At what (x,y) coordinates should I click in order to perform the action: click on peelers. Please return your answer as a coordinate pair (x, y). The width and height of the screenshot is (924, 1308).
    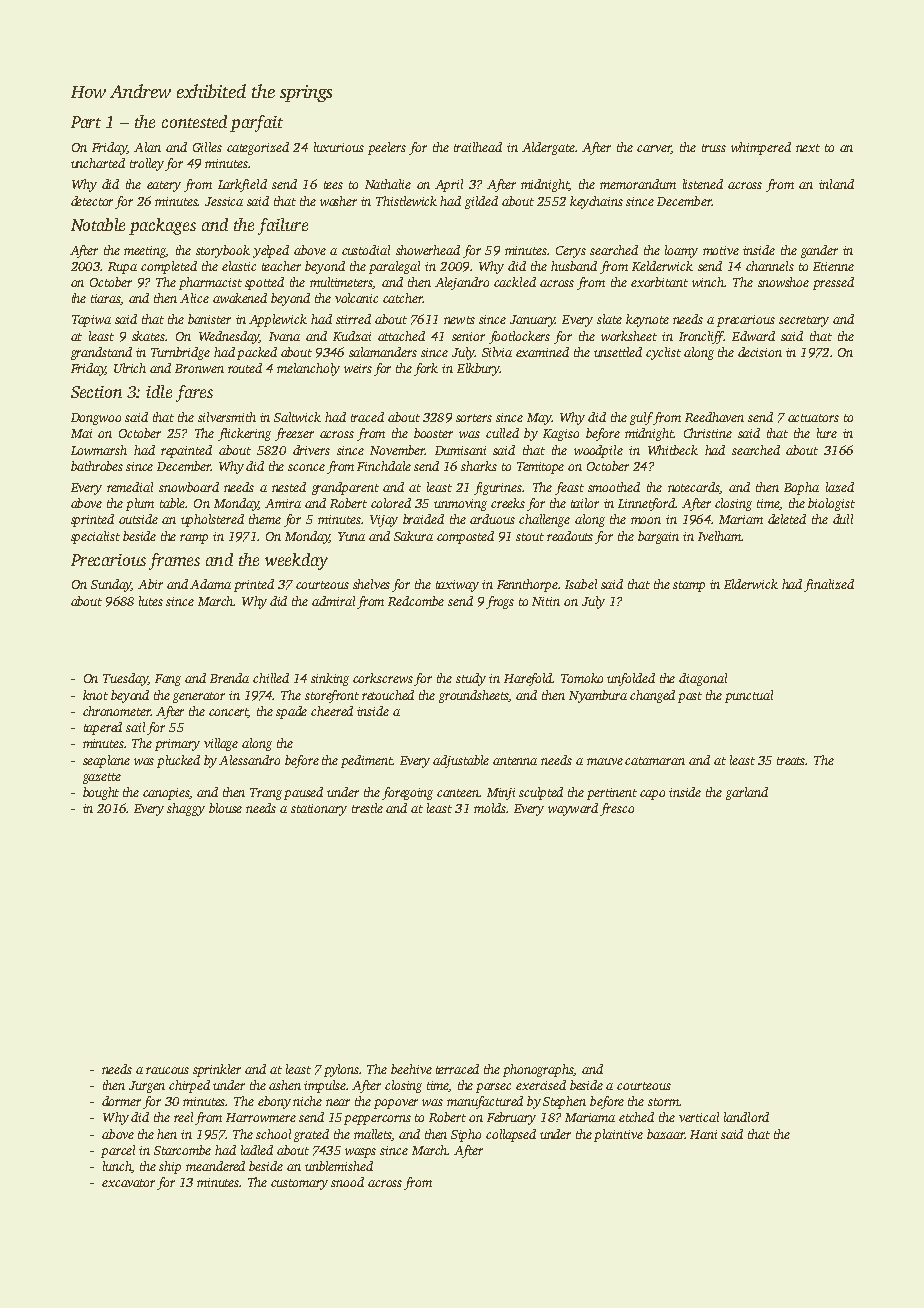
    Looking at the image, I should click on (387, 148).
